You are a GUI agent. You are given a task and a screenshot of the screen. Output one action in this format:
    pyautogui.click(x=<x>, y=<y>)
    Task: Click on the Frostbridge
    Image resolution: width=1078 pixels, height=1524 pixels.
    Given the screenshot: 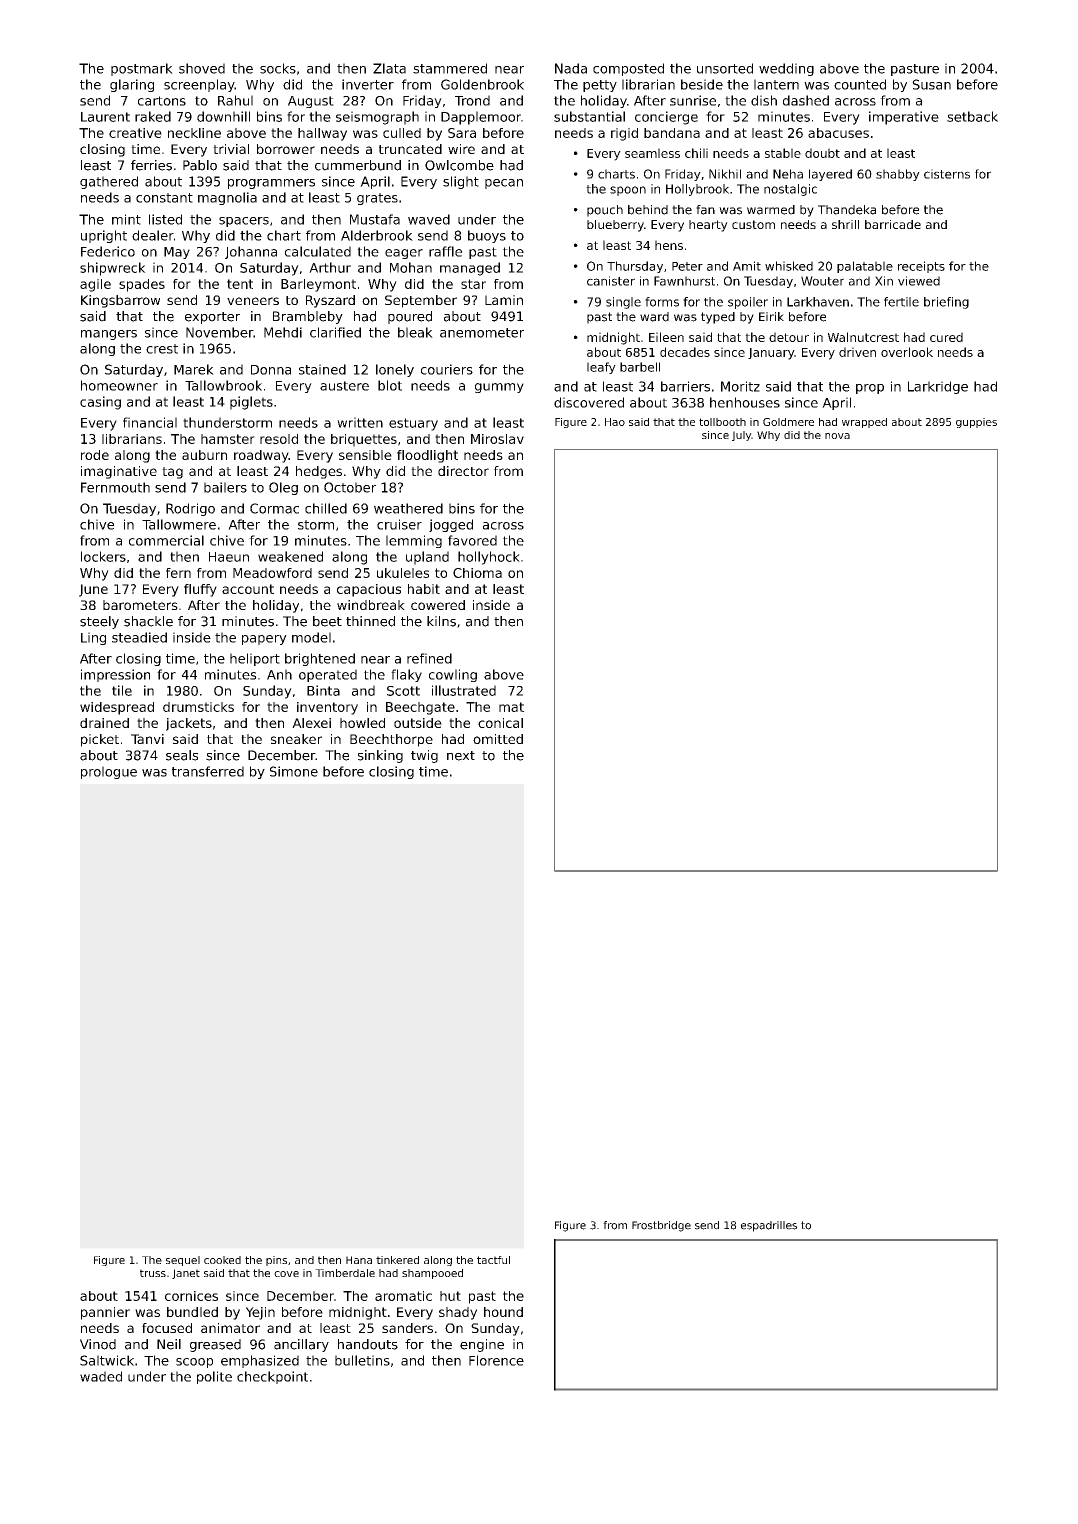 What is the action you would take?
    pyautogui.click(x=661, y=1226)
